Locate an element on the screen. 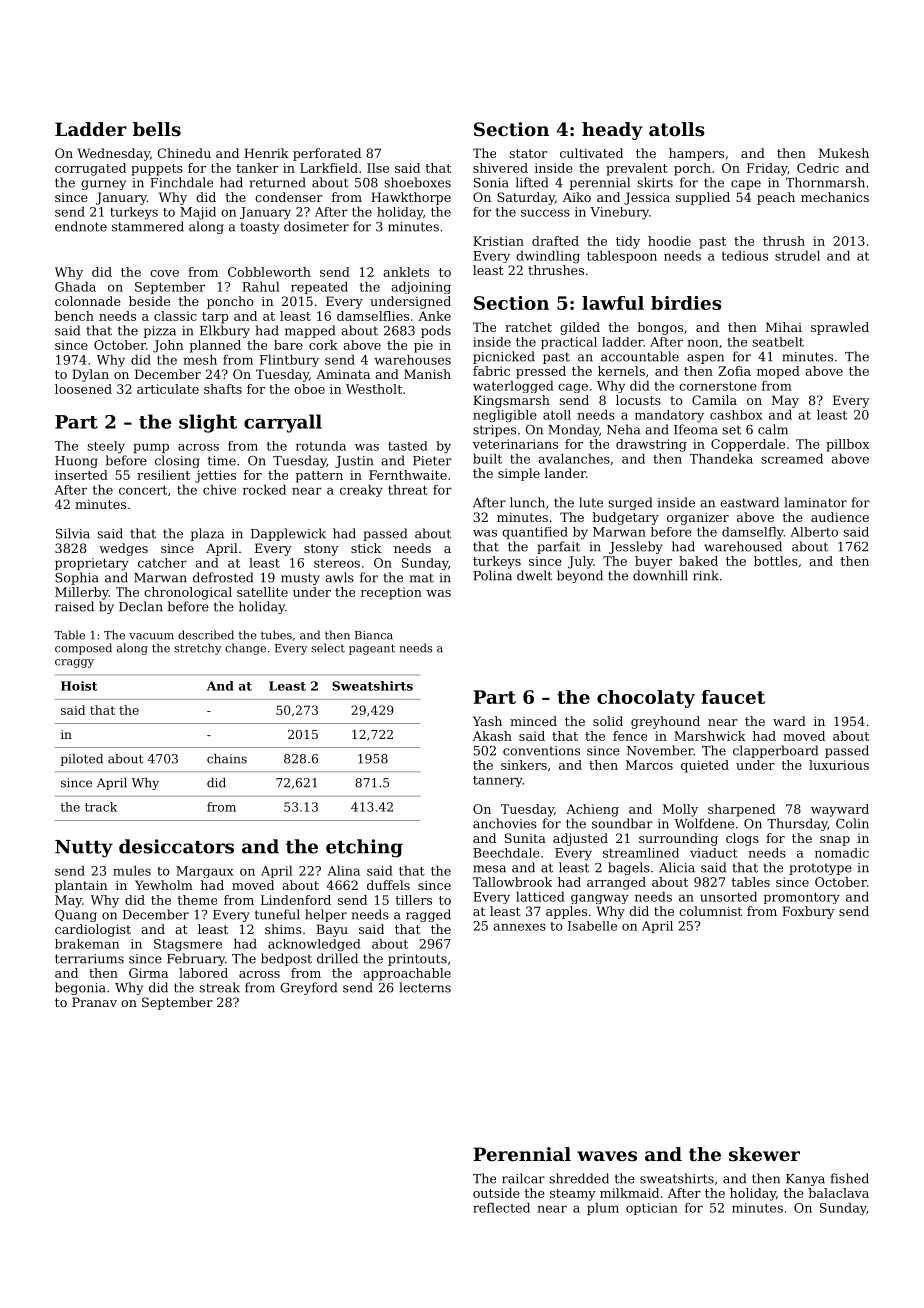  Saturday is located at coordinates (526, 198).
